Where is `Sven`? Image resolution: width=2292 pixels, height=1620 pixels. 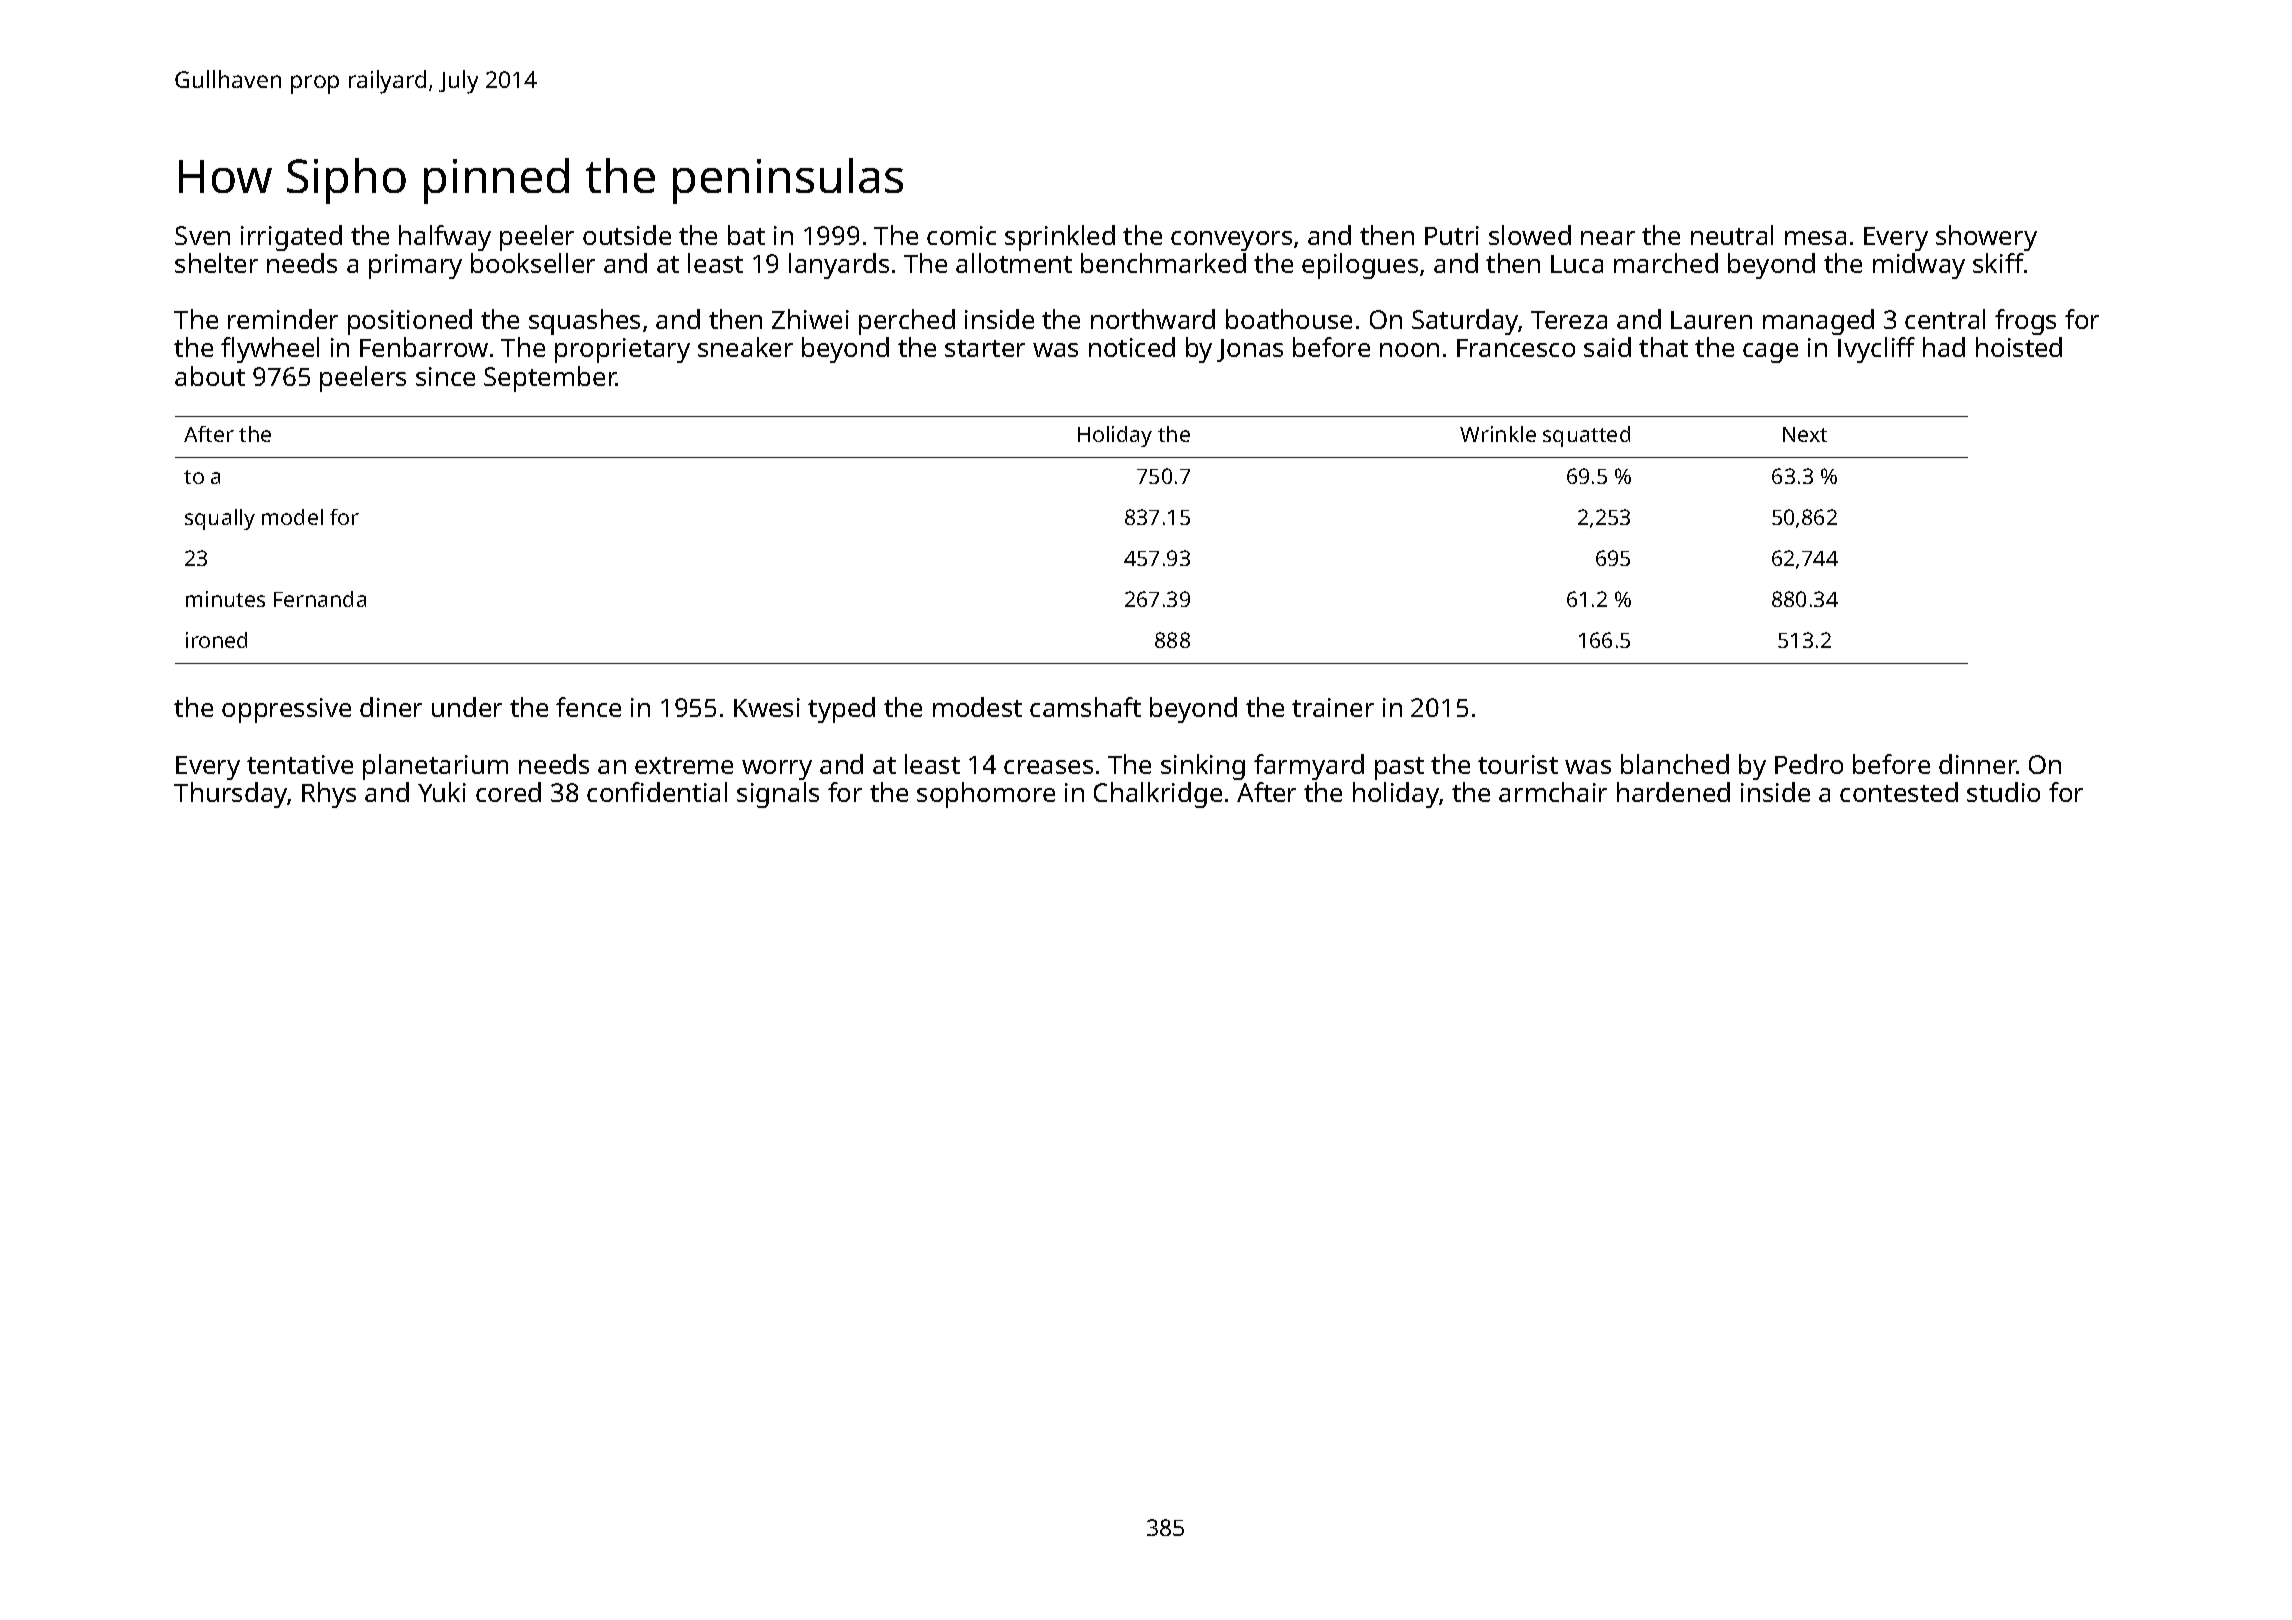 Sven is located at coordinates (202, 235).
